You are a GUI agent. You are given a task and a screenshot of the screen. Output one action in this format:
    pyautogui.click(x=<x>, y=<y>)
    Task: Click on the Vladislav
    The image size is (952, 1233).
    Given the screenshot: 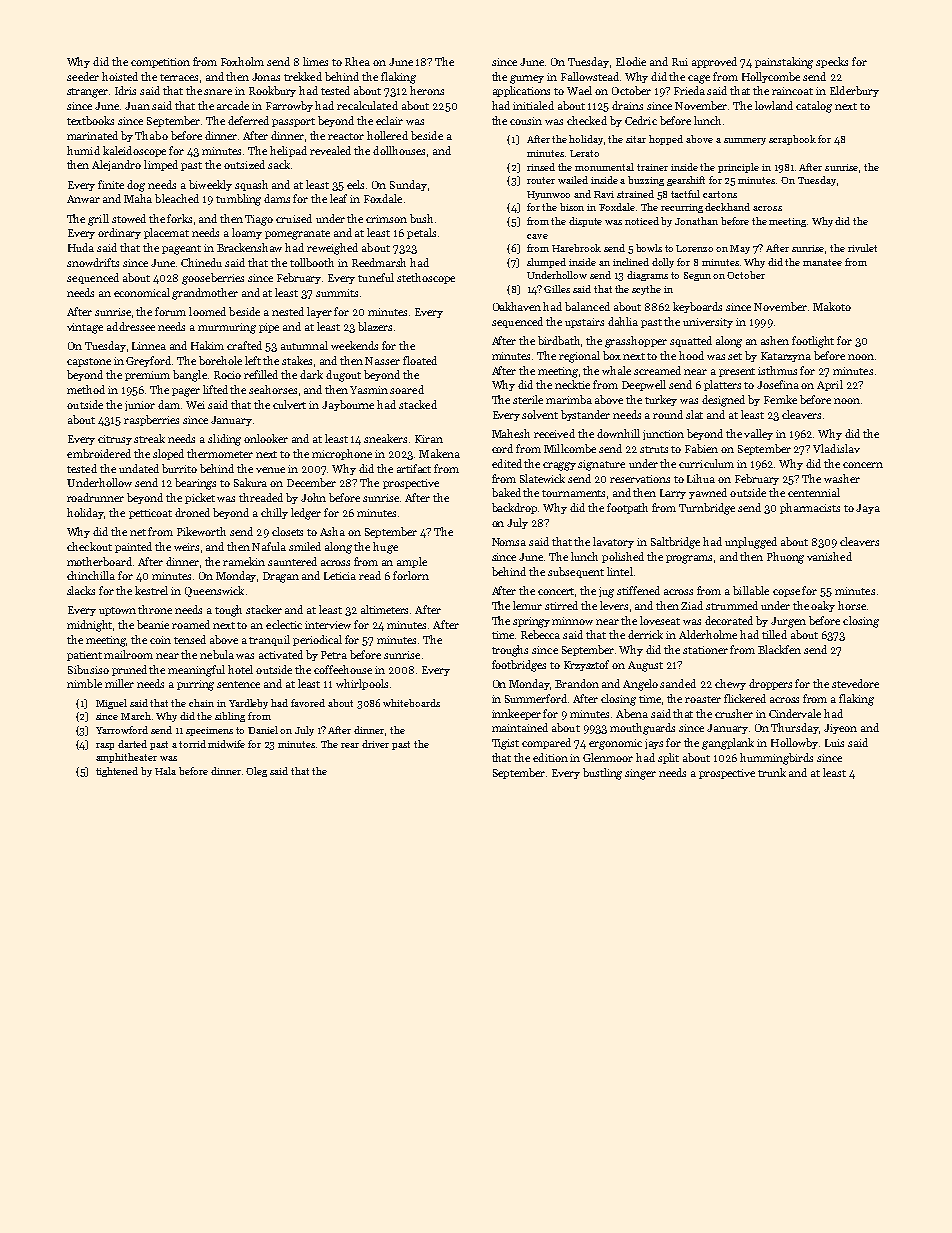 What is the action you would take?
    pyautogui.click(x=836, y=448)
